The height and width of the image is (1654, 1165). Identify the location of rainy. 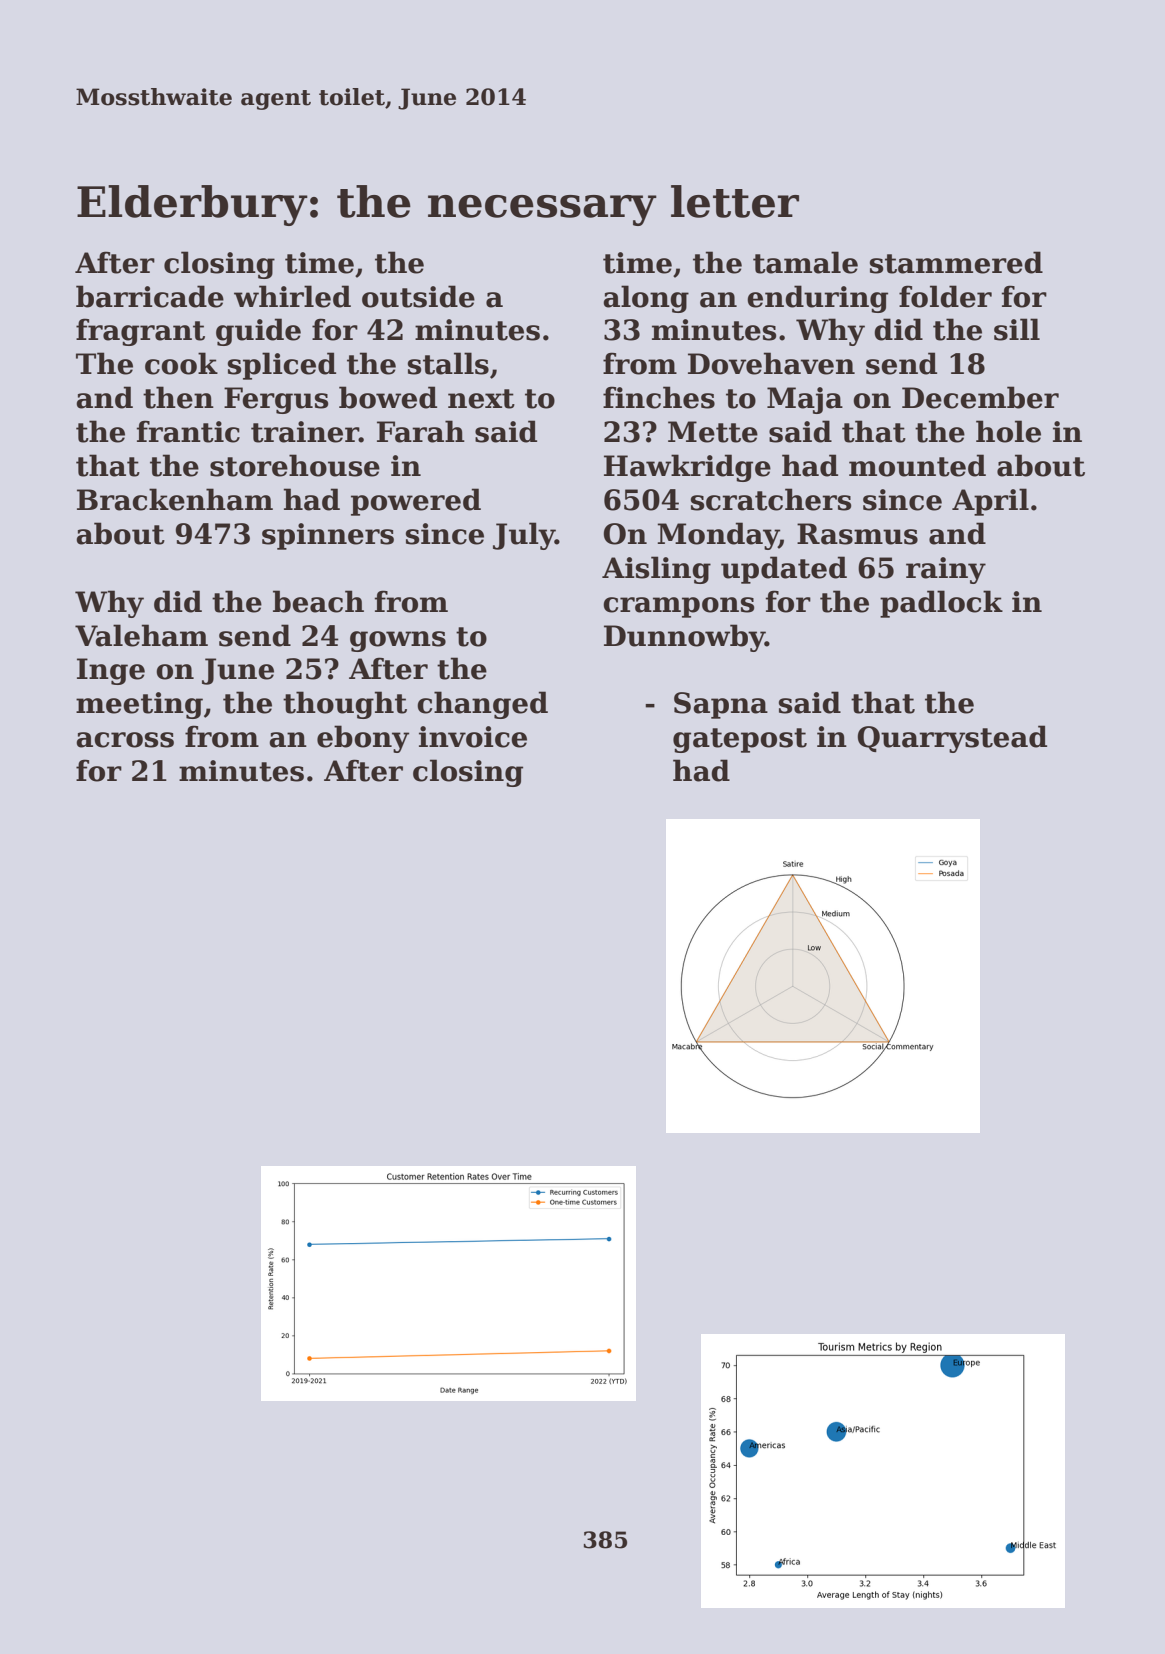
(946, 570).
